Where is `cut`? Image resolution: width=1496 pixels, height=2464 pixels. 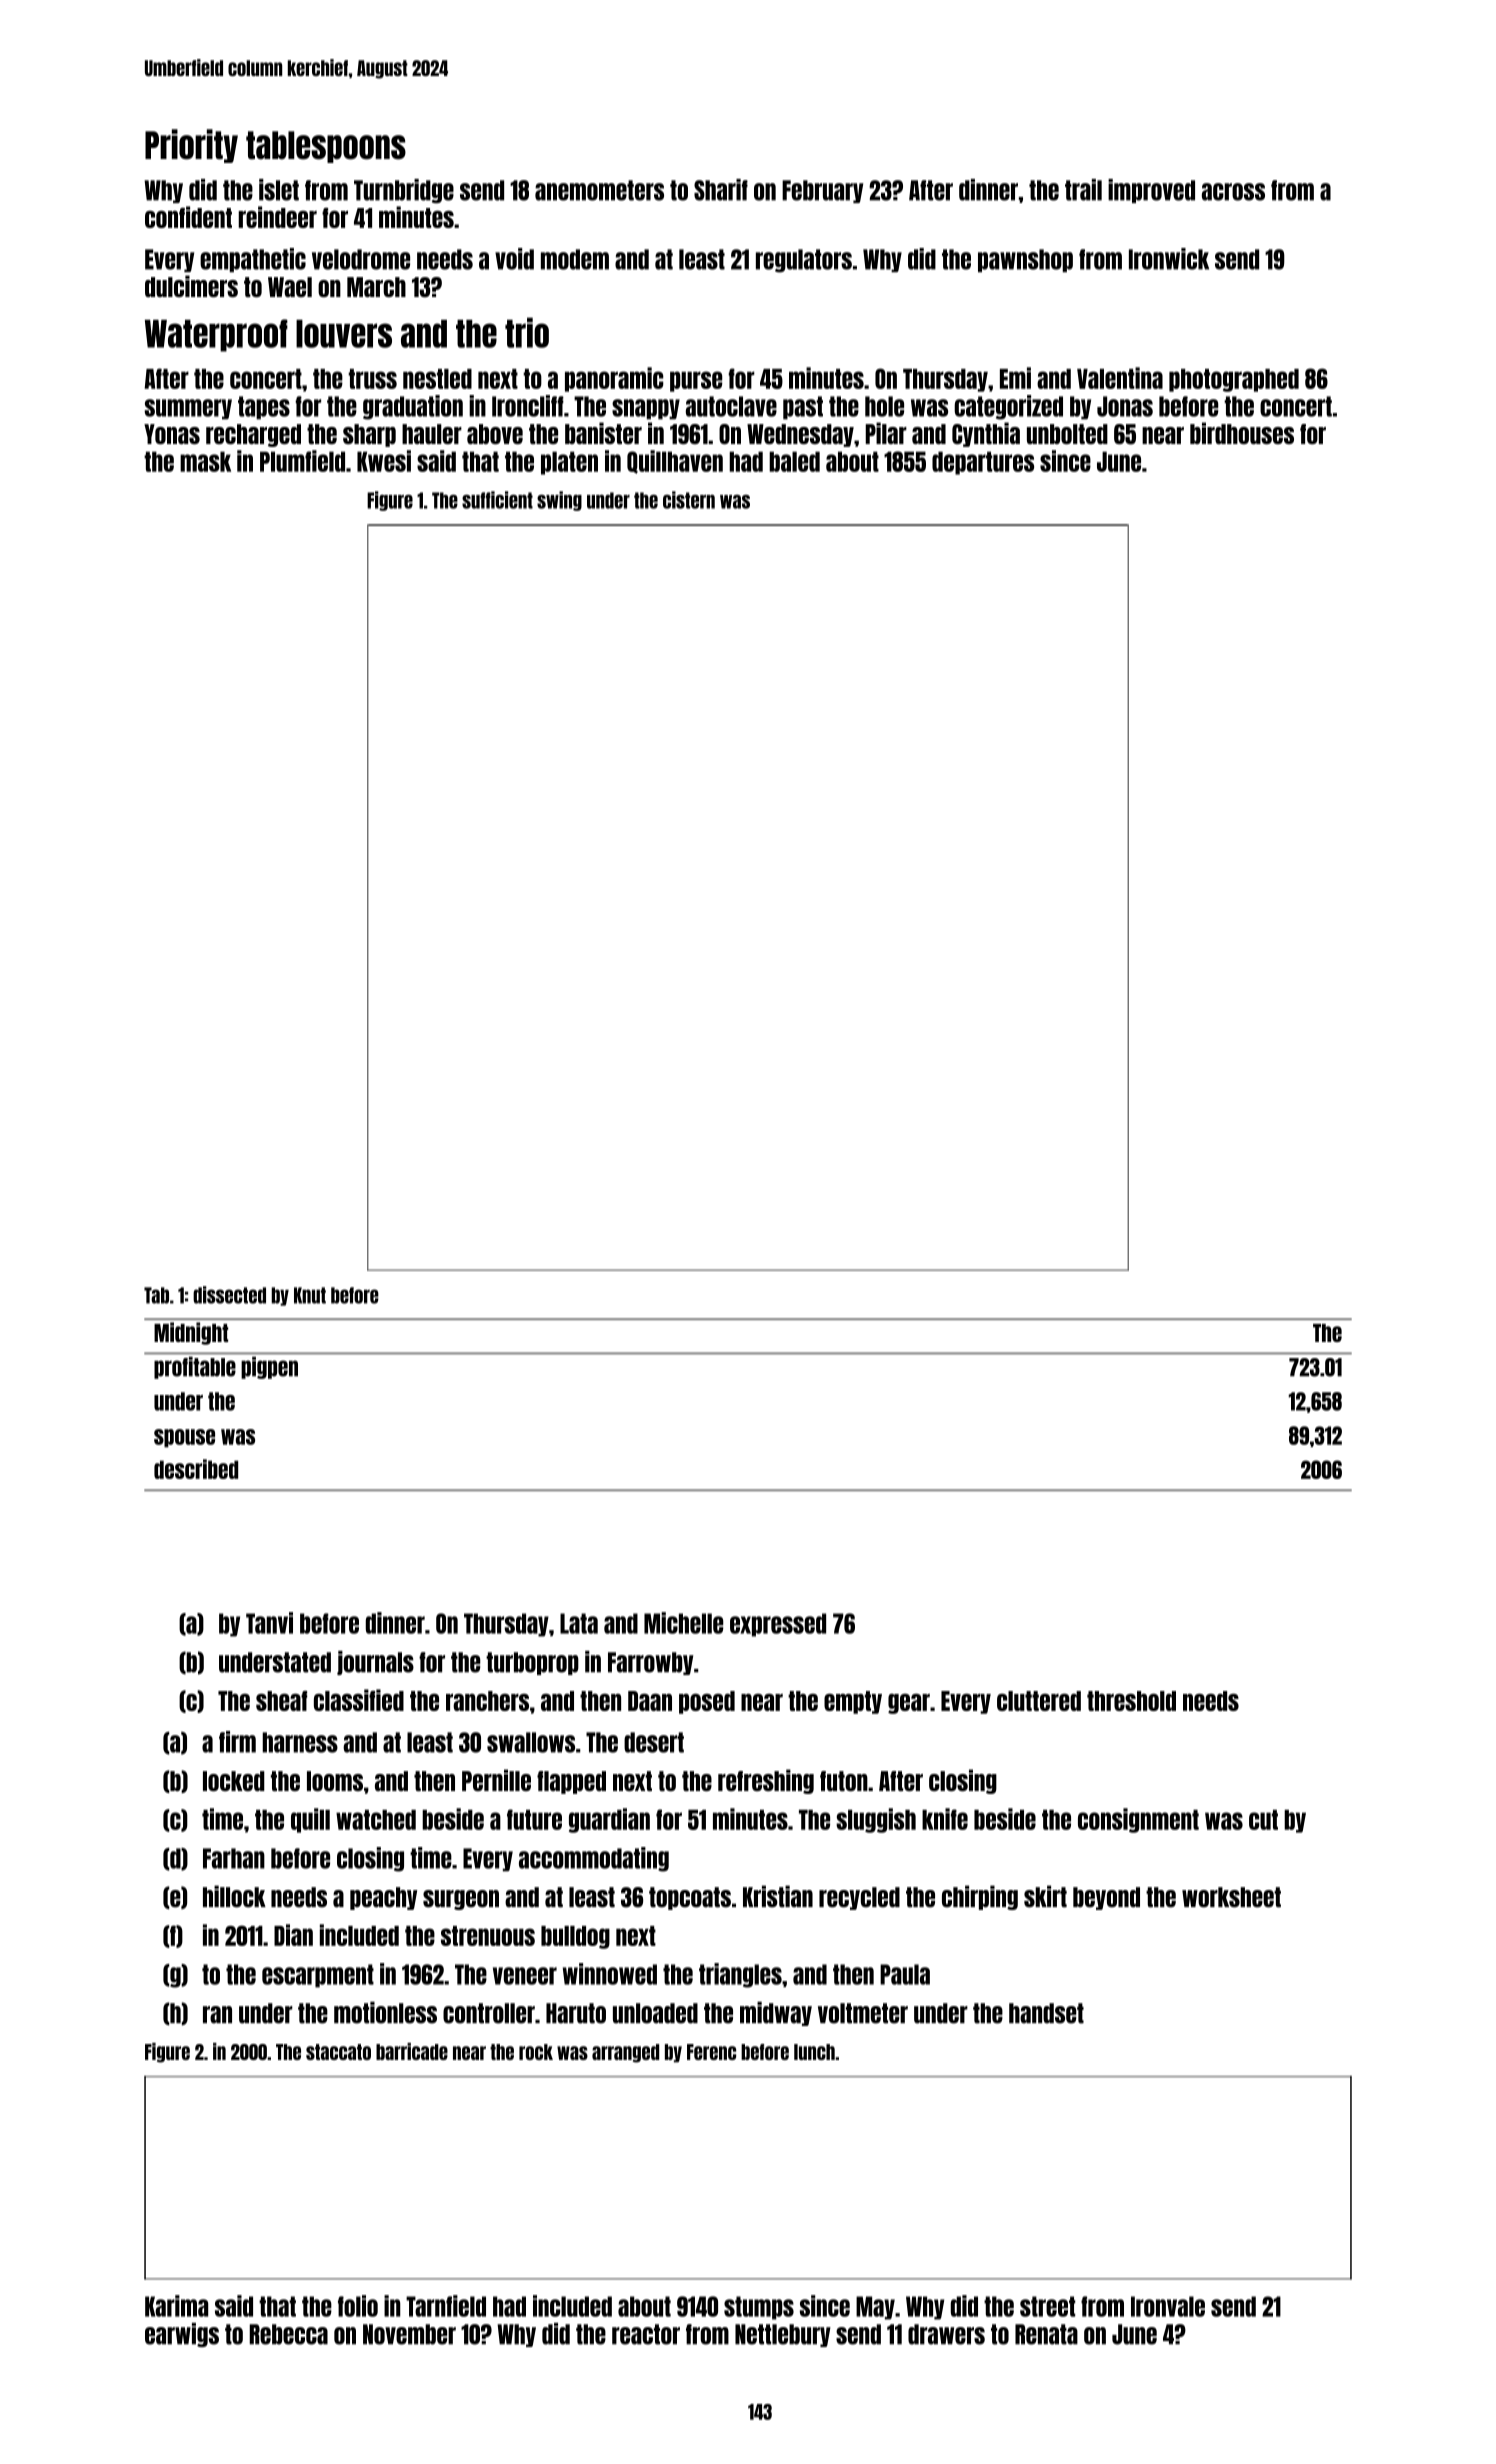 cut is located at coordinates (1263, 1820).
